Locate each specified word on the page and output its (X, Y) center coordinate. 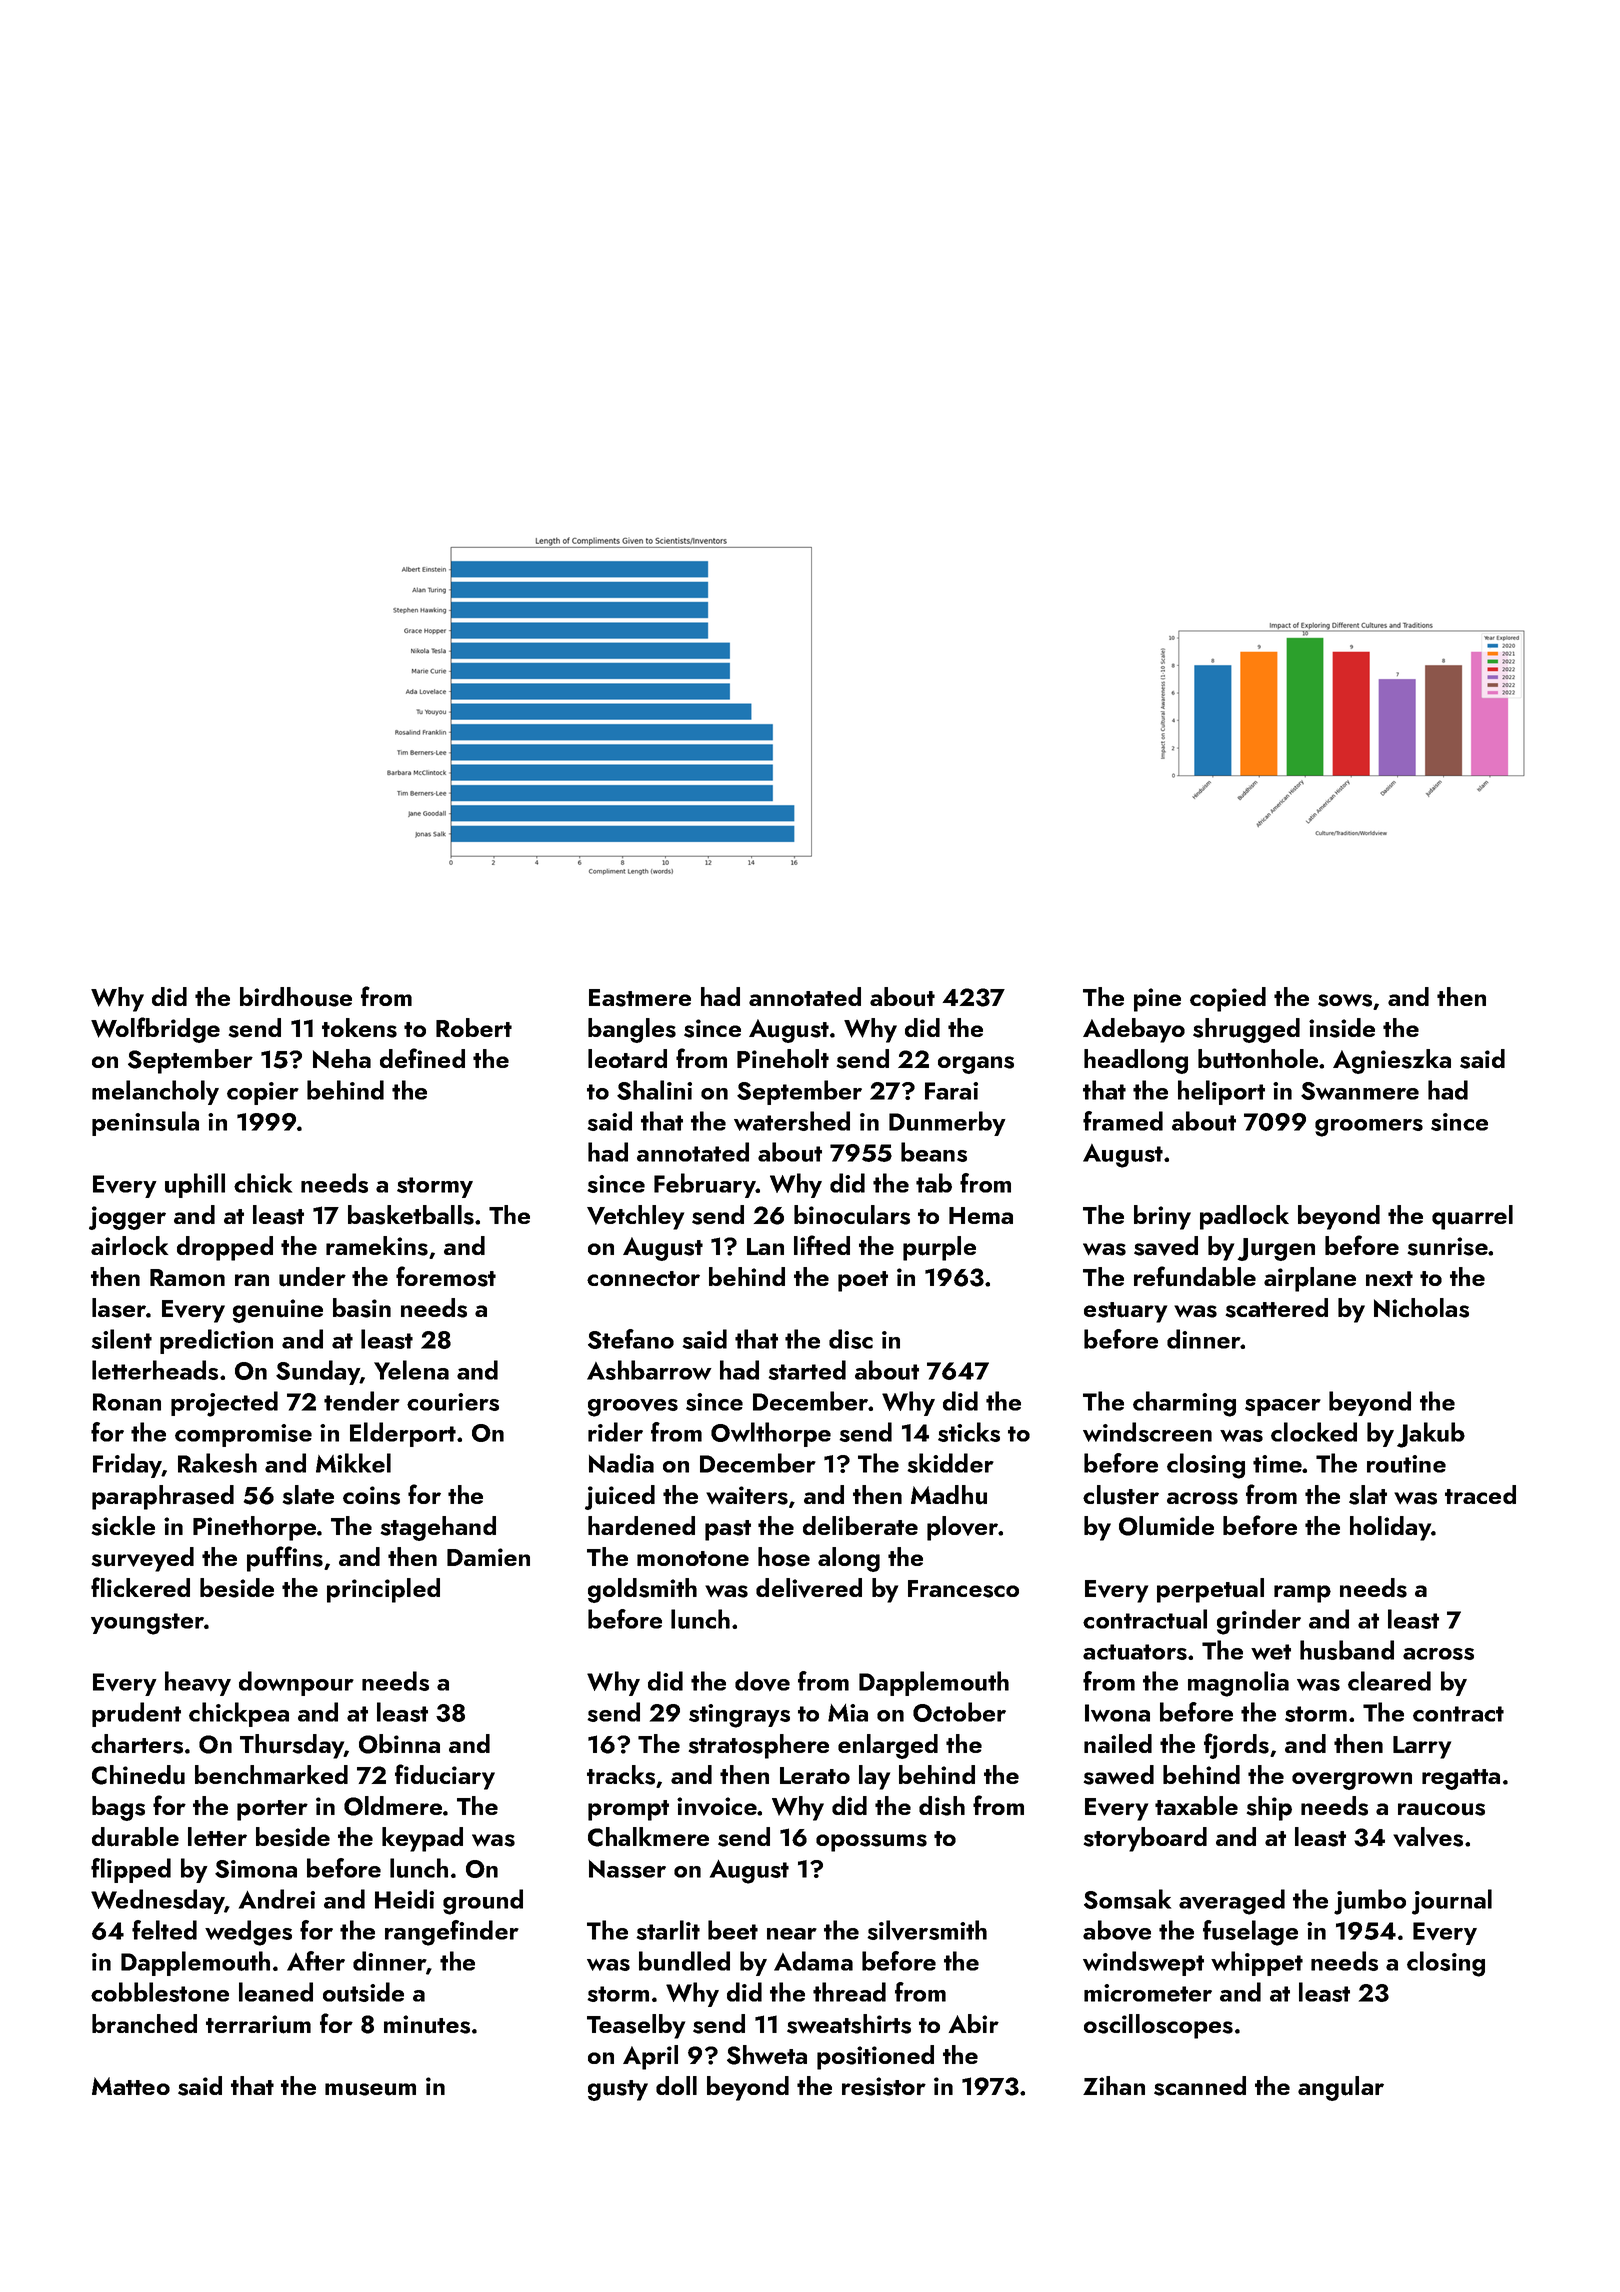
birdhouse (296, 997)
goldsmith (642, 1590)
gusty (618, 2090)
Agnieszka (1392, 1061)
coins (371, 1495)
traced (1480, 1494)
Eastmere (640, 998)
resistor (884, 2086)
